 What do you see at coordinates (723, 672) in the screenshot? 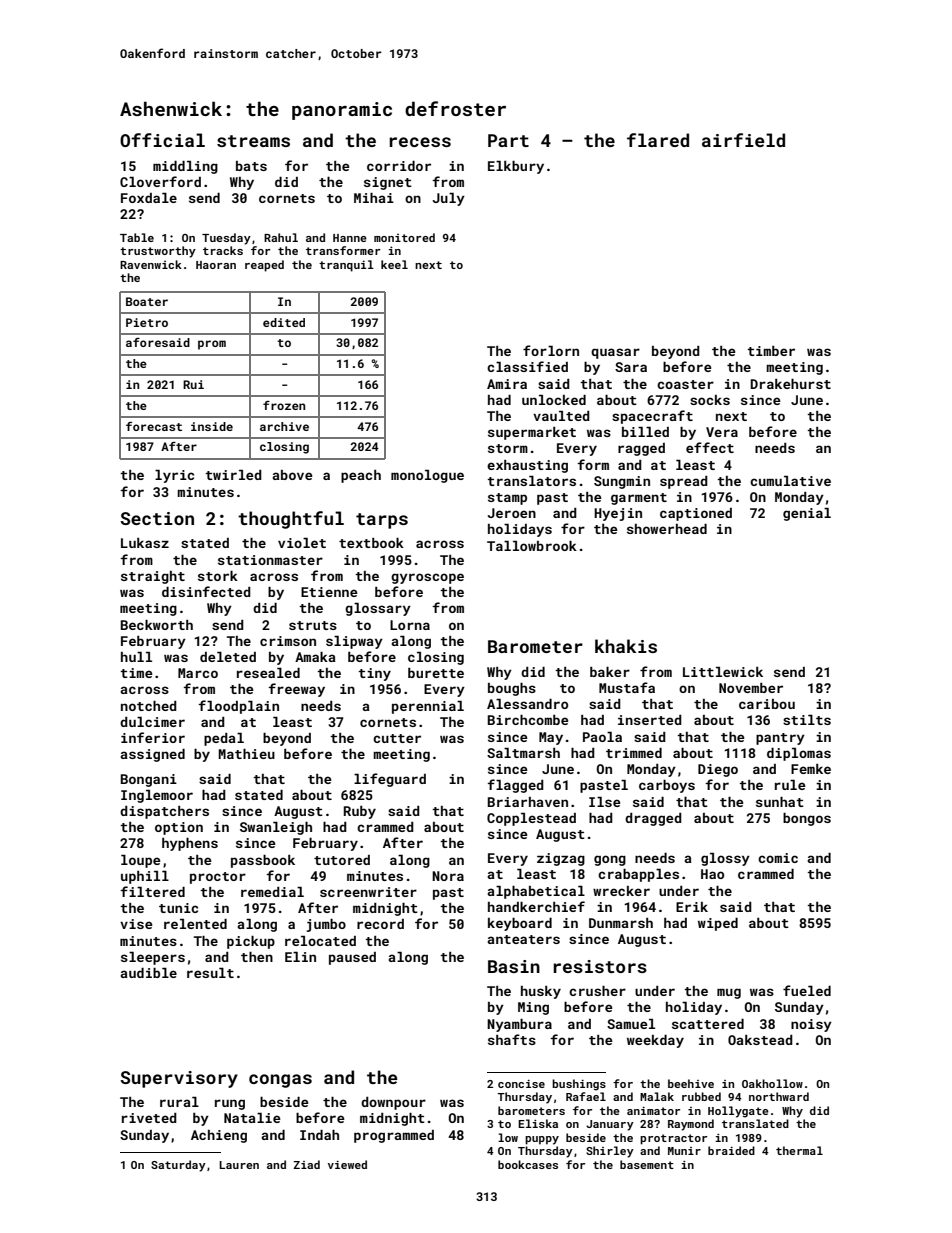
I see `Littlewick` at bounding box center [723, 672].
